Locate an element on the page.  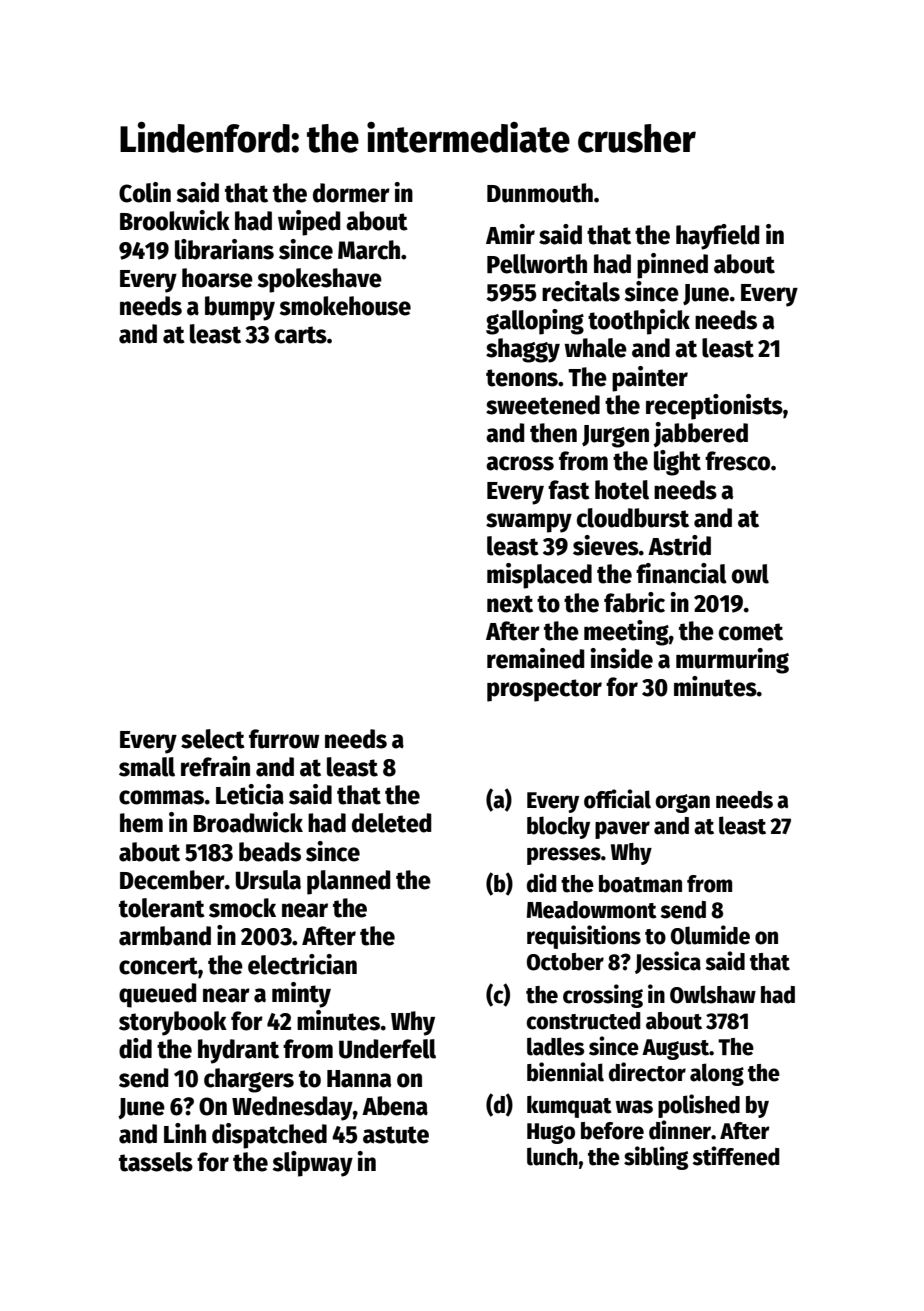
carts is located at coordinates (301, 335).
